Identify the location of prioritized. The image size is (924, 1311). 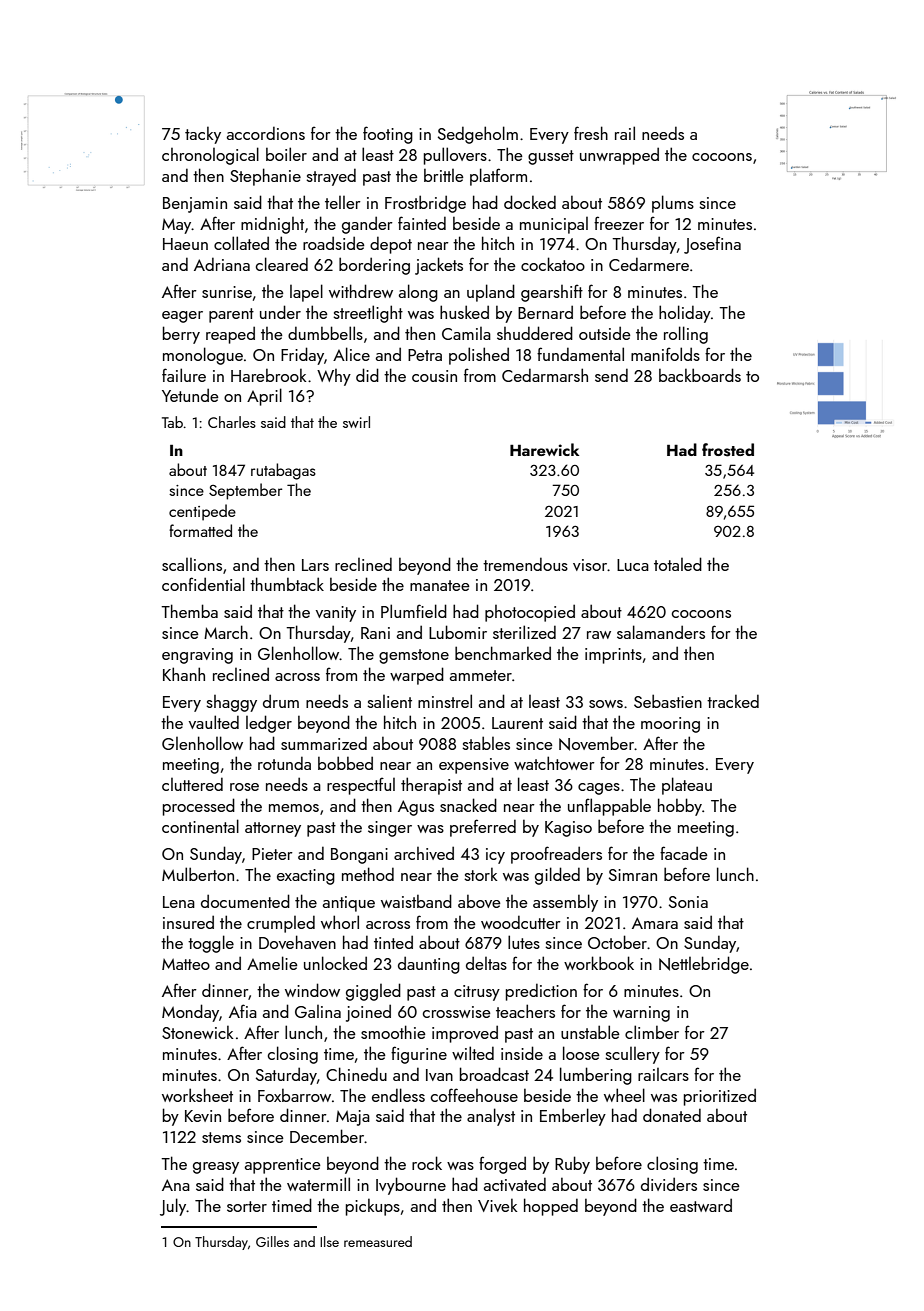
(720, 1097).
